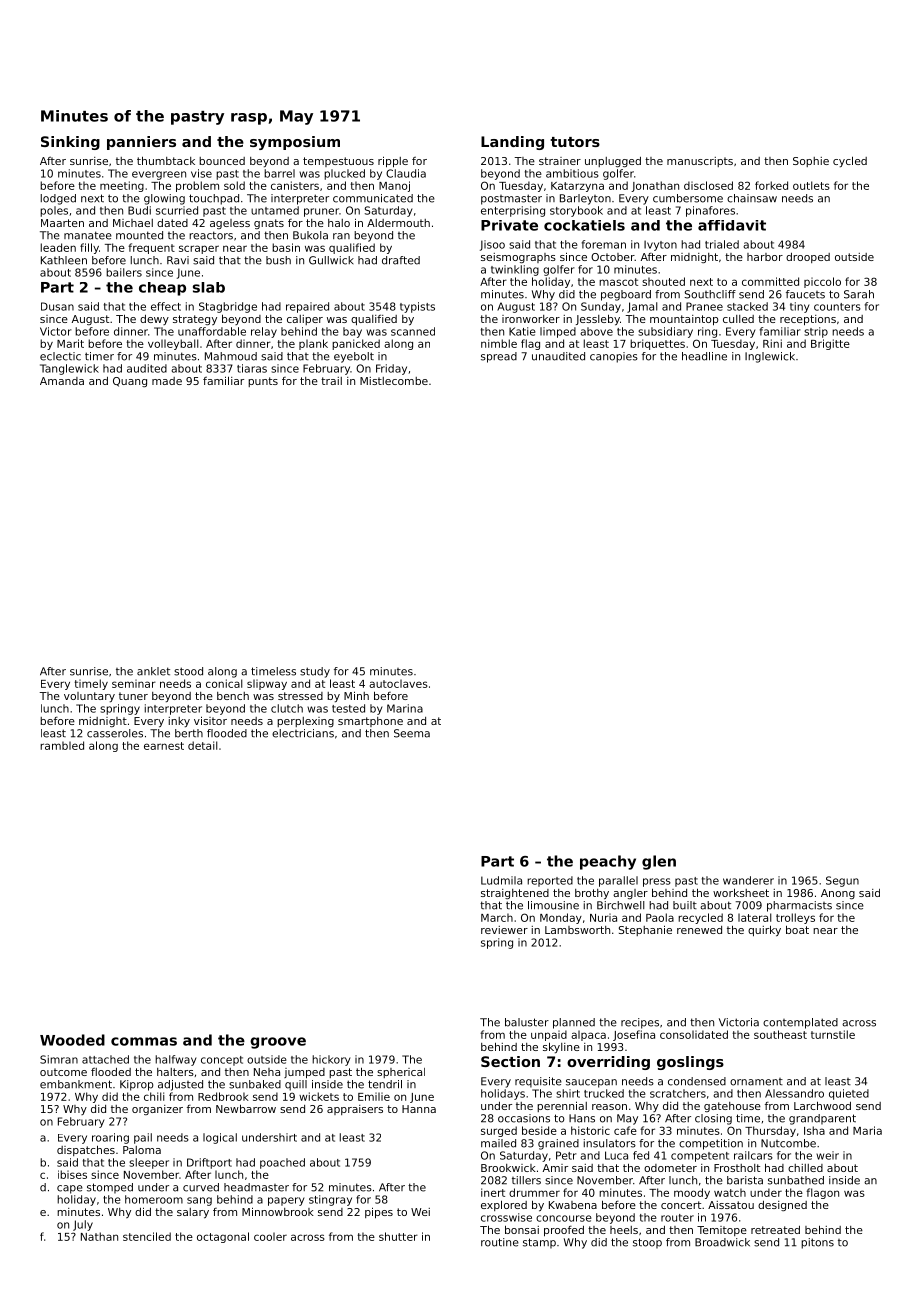 This screenshot has height=1308, width=924. Describe the element at coordinates (842, 881) in the screenshot. I see `Segun` at that location.
